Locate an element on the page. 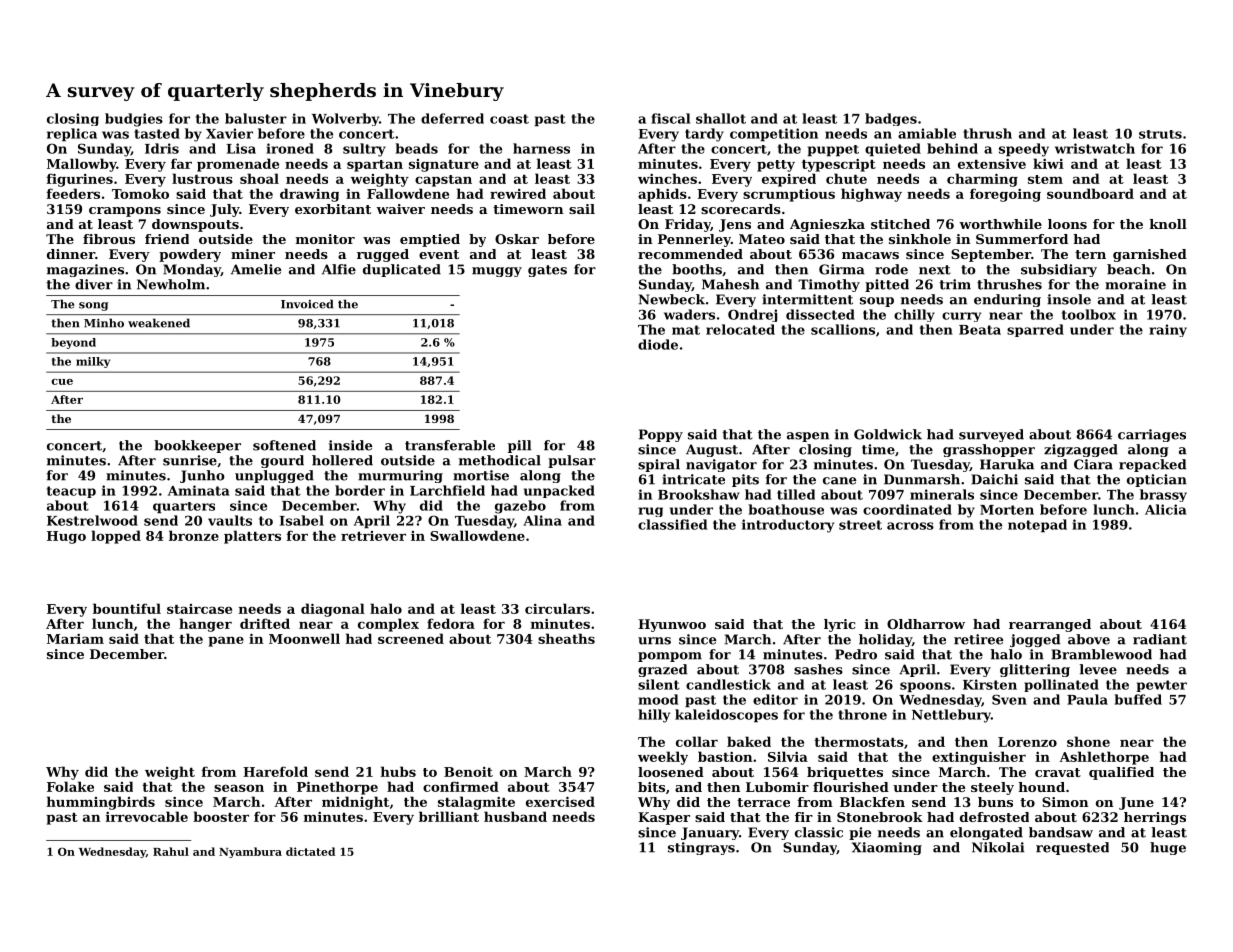 Image resolution: width=1233 pixels, height=952 pixels. shoal is located at coordinates (259, 178).
